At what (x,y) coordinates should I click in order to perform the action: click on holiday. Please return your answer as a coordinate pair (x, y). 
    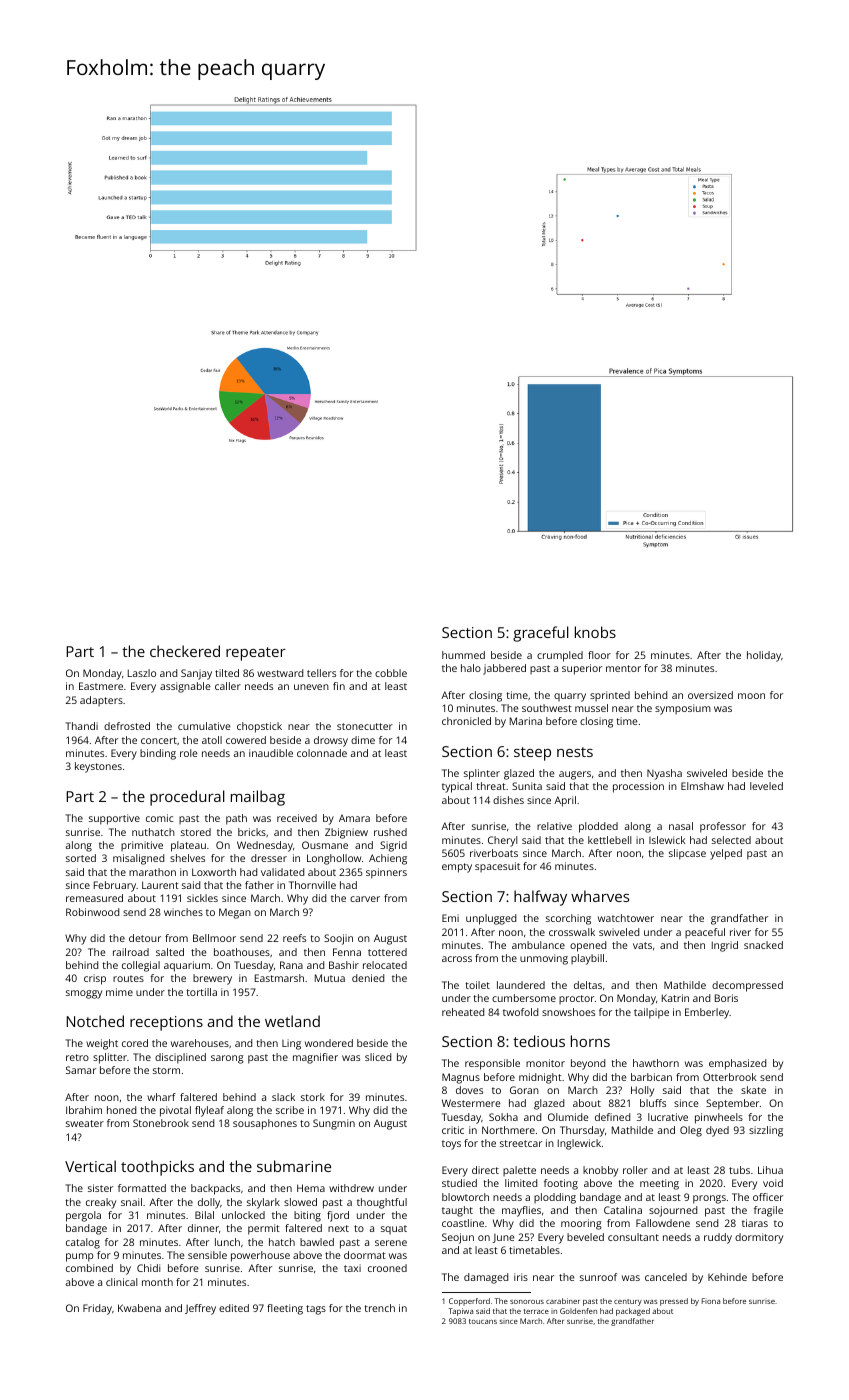
    Looking at the image, I should click on (764, 656).
